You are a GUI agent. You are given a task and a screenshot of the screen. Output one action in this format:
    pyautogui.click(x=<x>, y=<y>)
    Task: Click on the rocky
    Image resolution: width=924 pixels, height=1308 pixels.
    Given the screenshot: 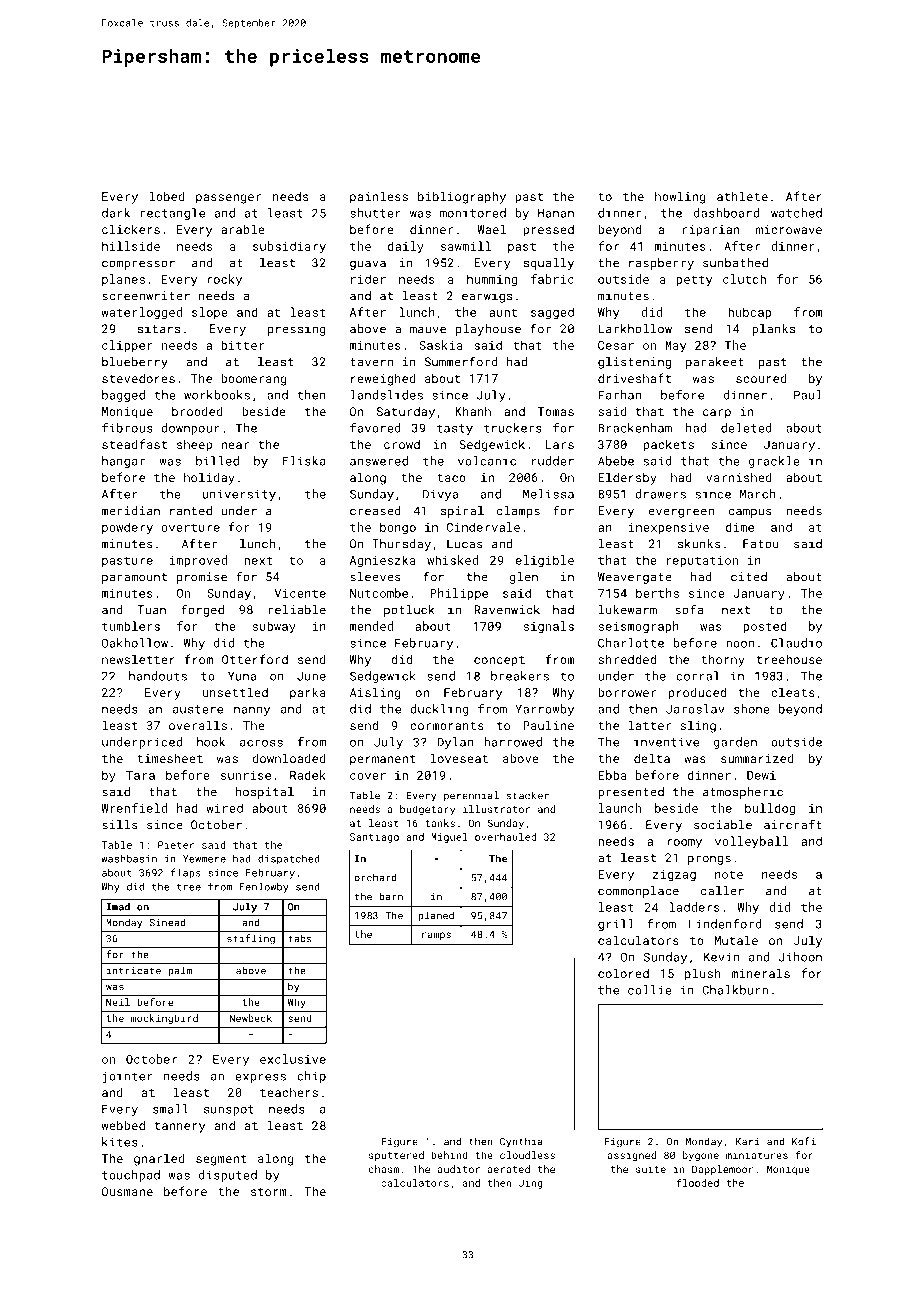 What is the action you would take?
    pyautogui.click(x=224, y=280)
